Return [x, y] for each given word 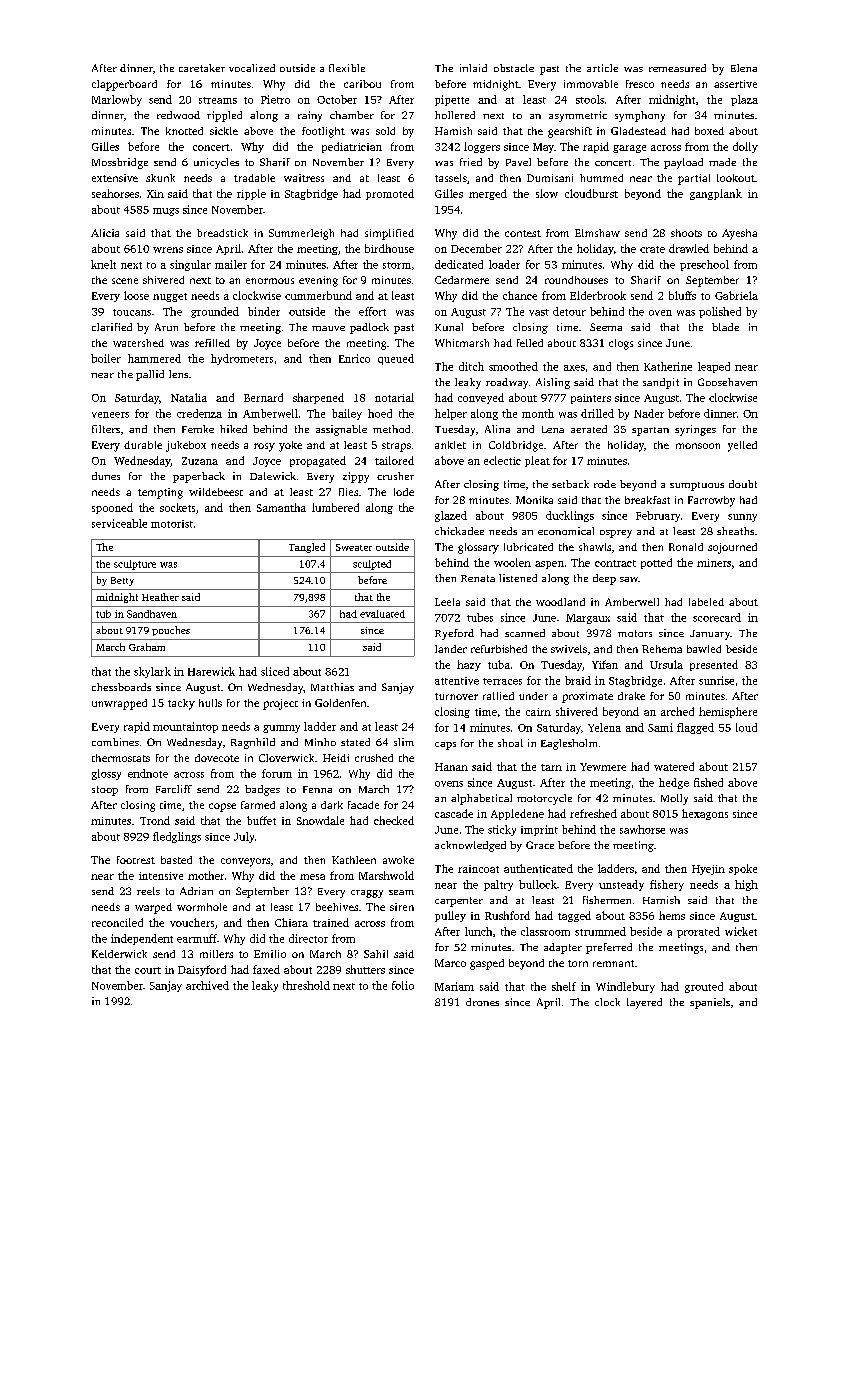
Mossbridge [120, 163]
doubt [743, 484]
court [148, 970]
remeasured [677, 68]
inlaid [473, 68]
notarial [394, 397]
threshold [306, 985]
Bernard [263, 397]
